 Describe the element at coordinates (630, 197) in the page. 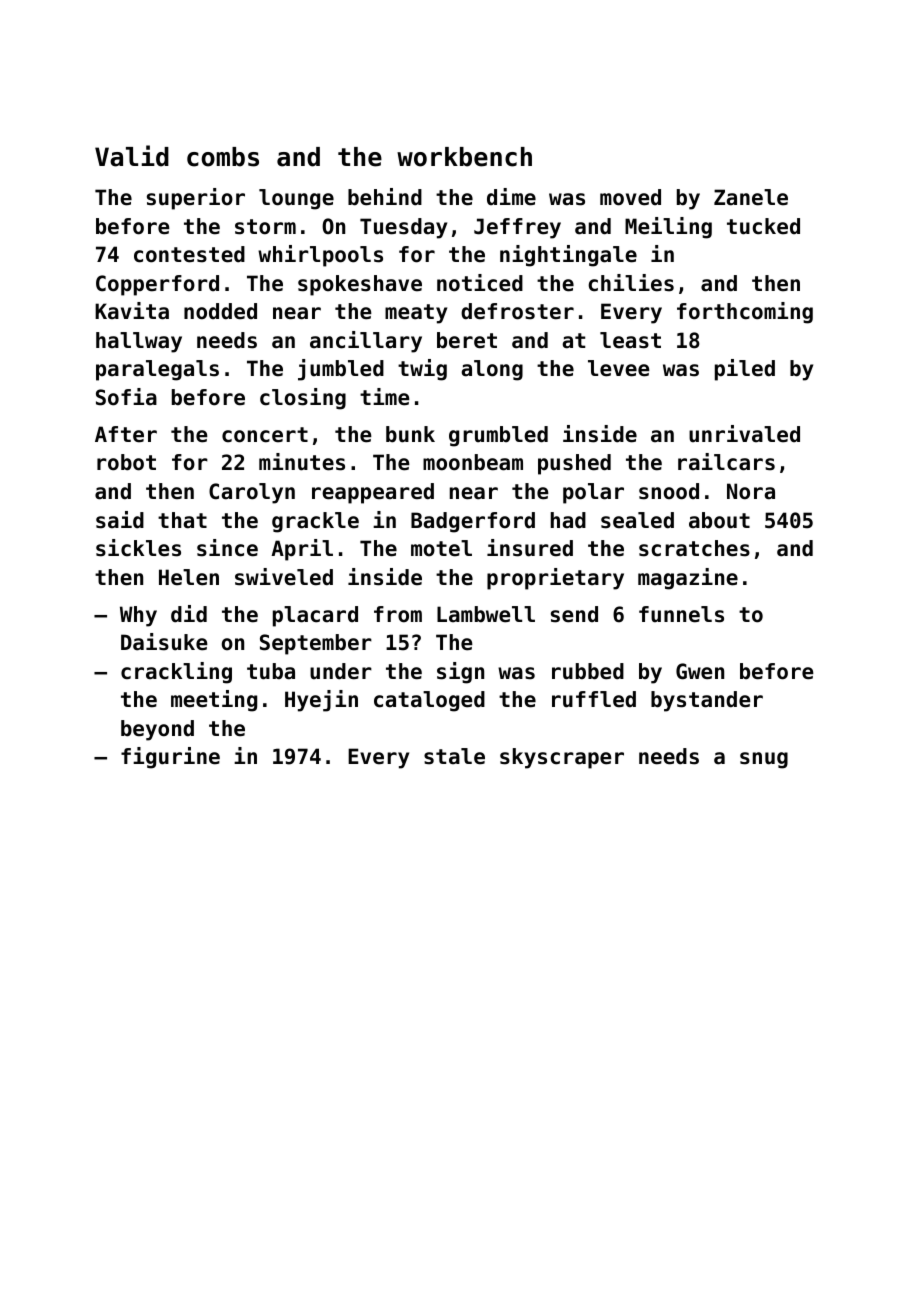

I see `moved` at that location.
